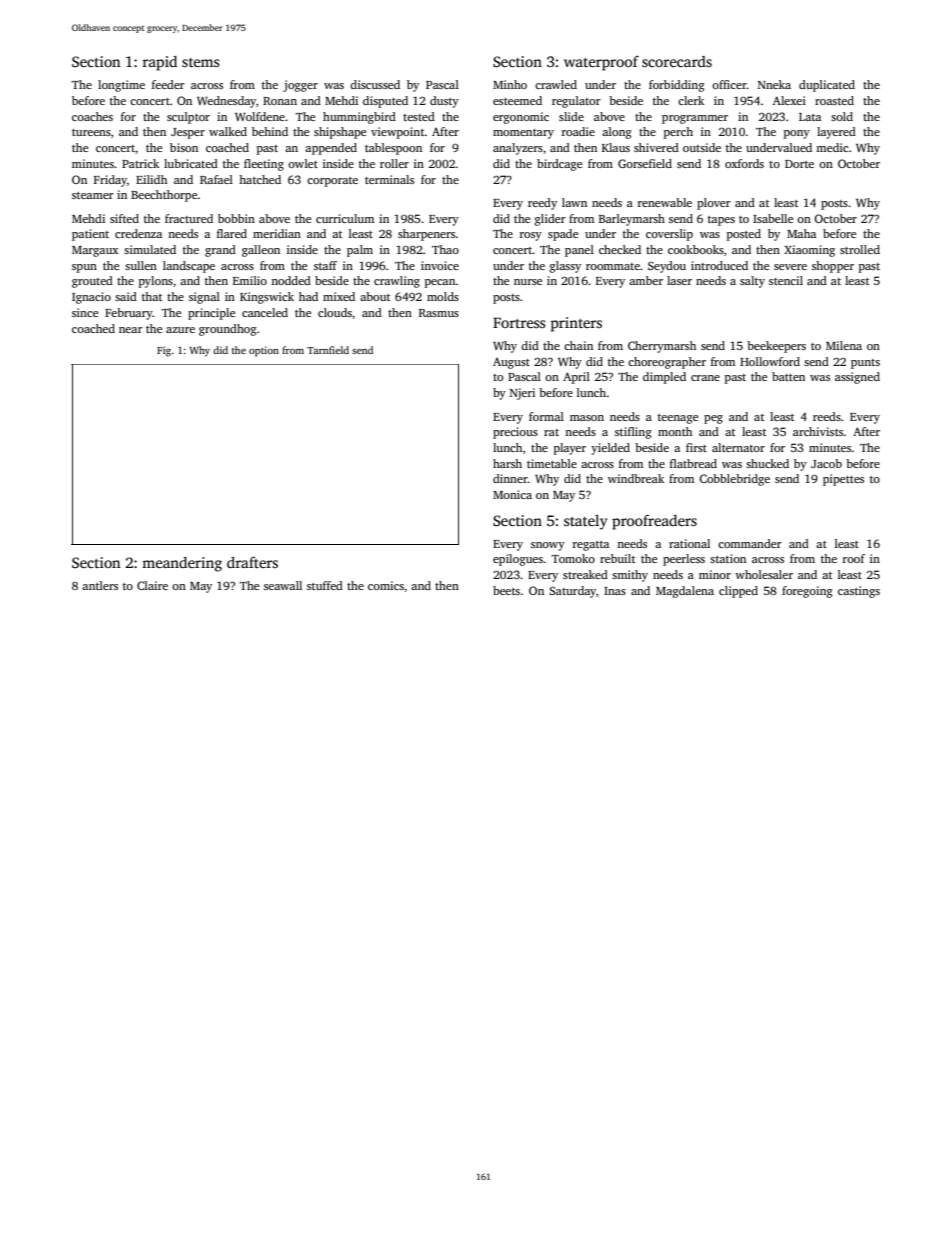 This page has height=1233, width=952. I want to click on strolled, so click(860, 249).
